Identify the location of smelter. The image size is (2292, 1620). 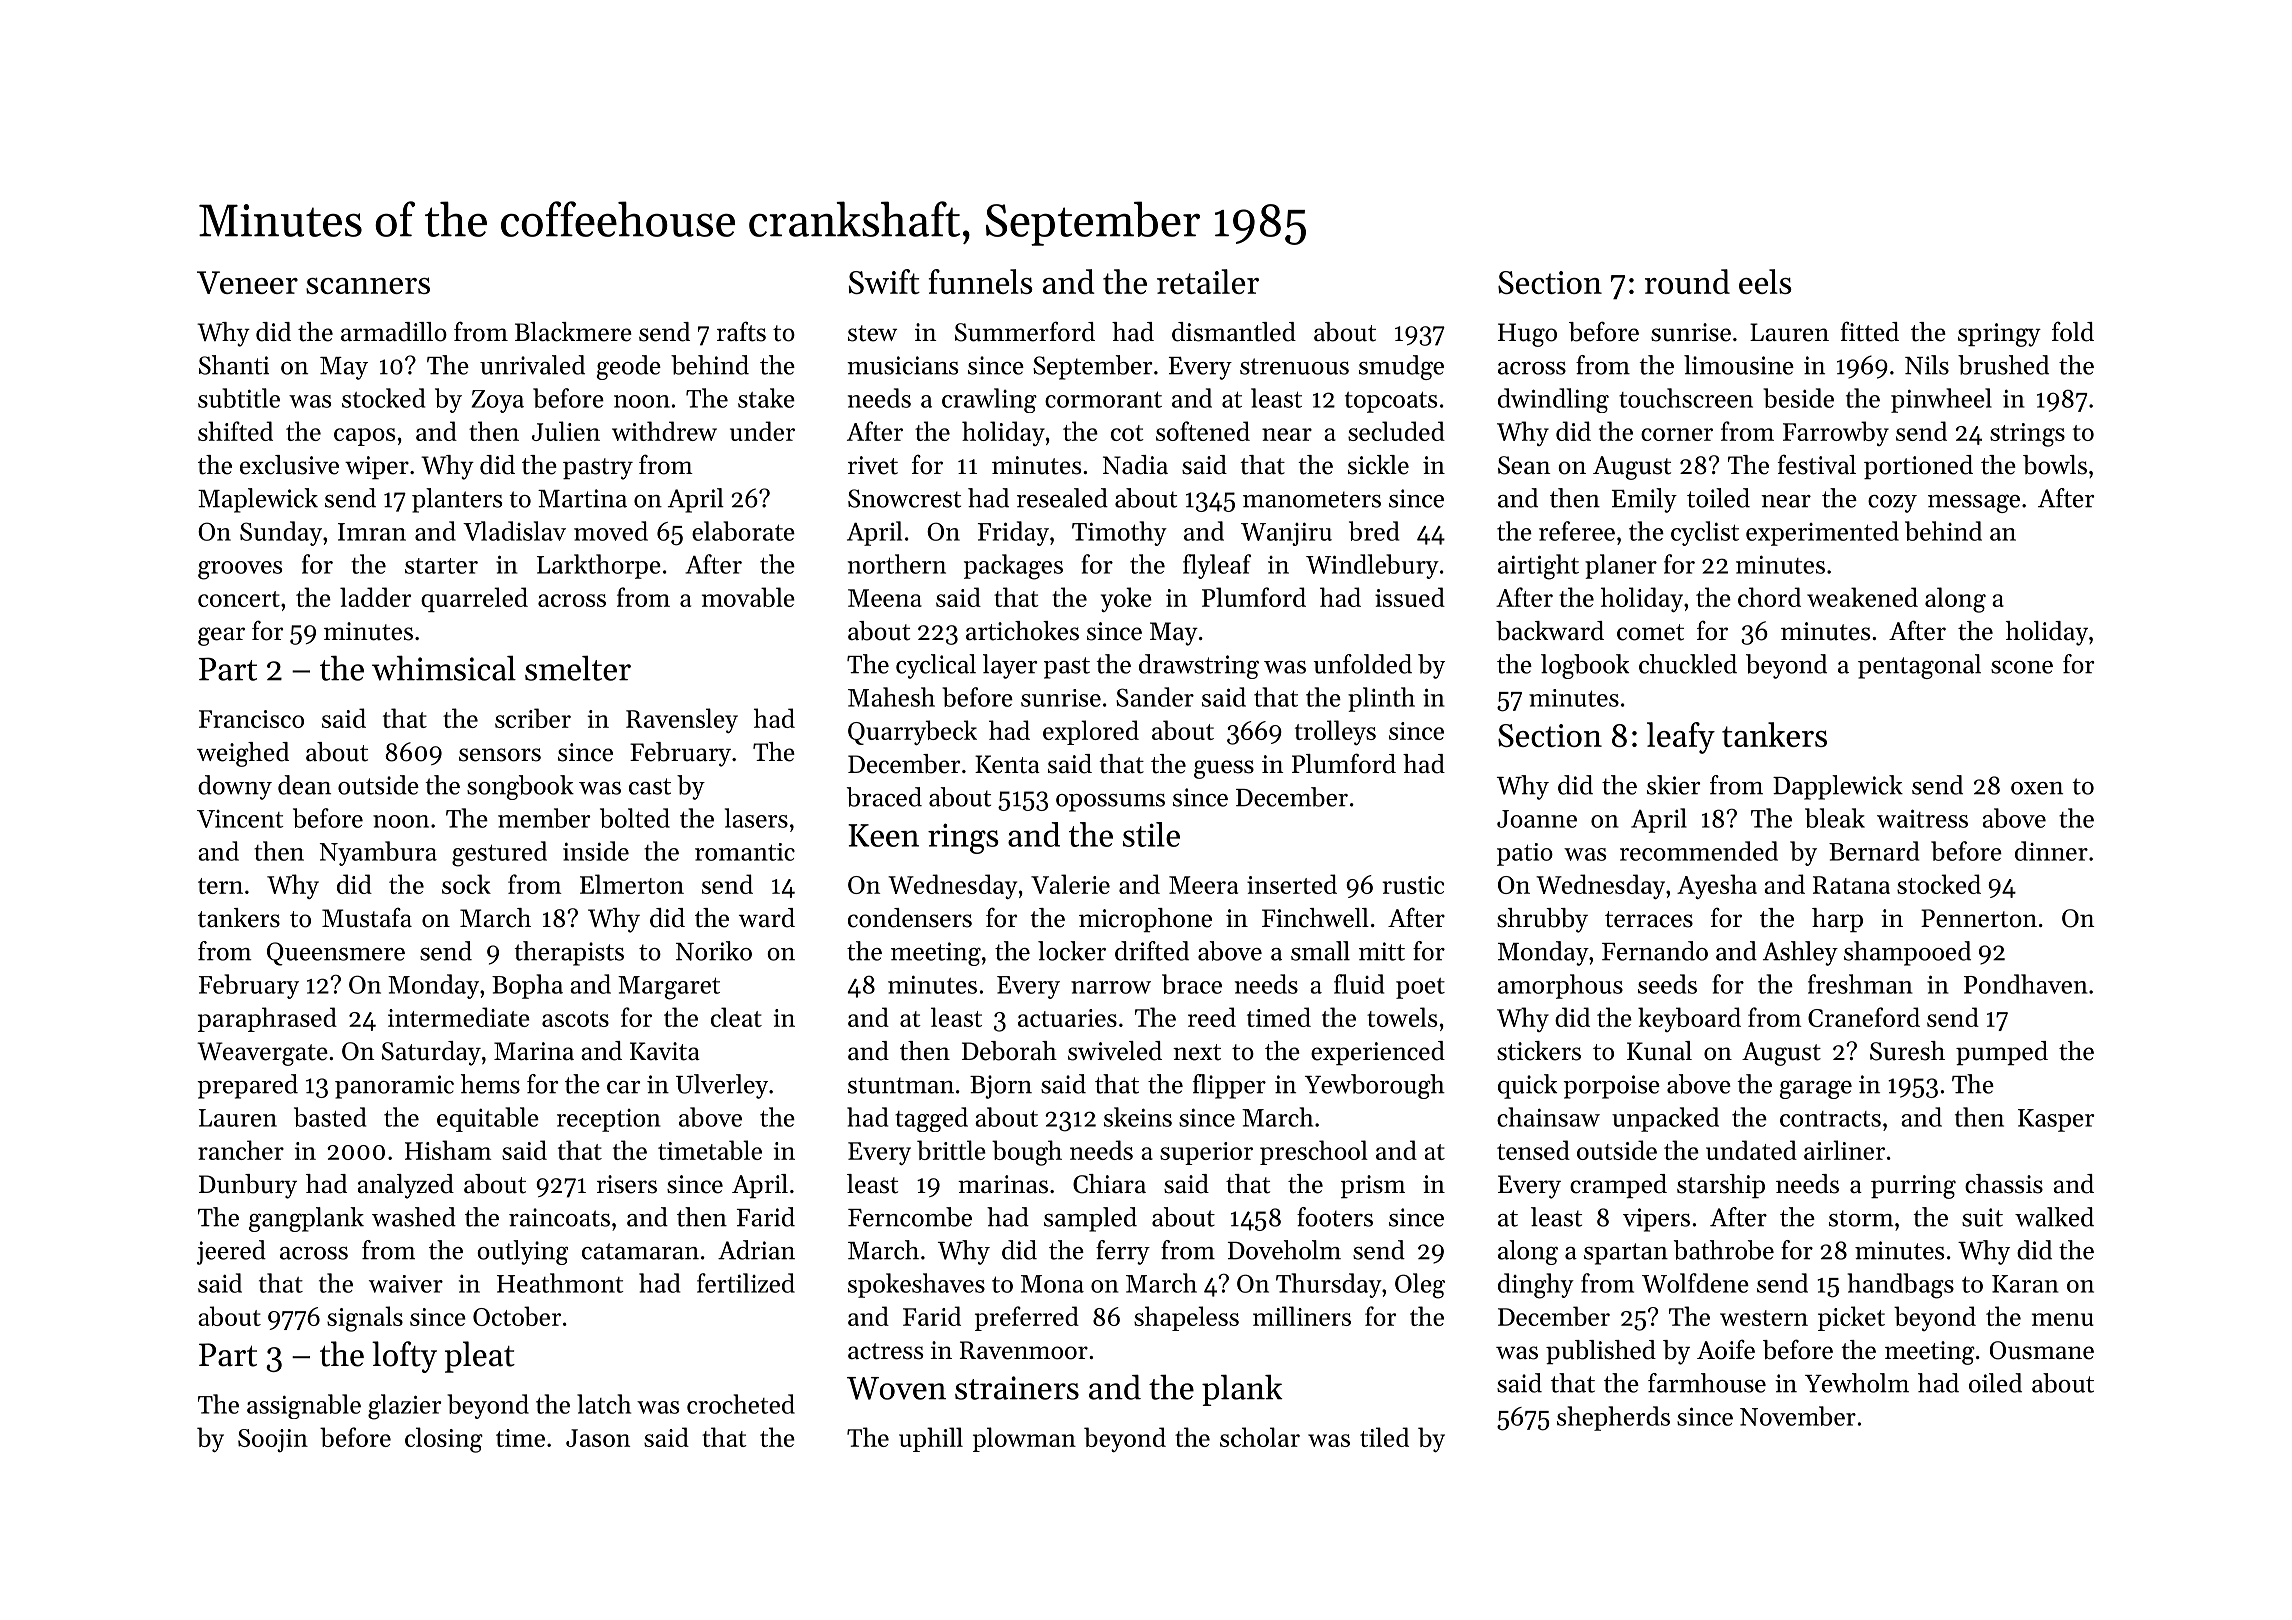
(578, 668).
